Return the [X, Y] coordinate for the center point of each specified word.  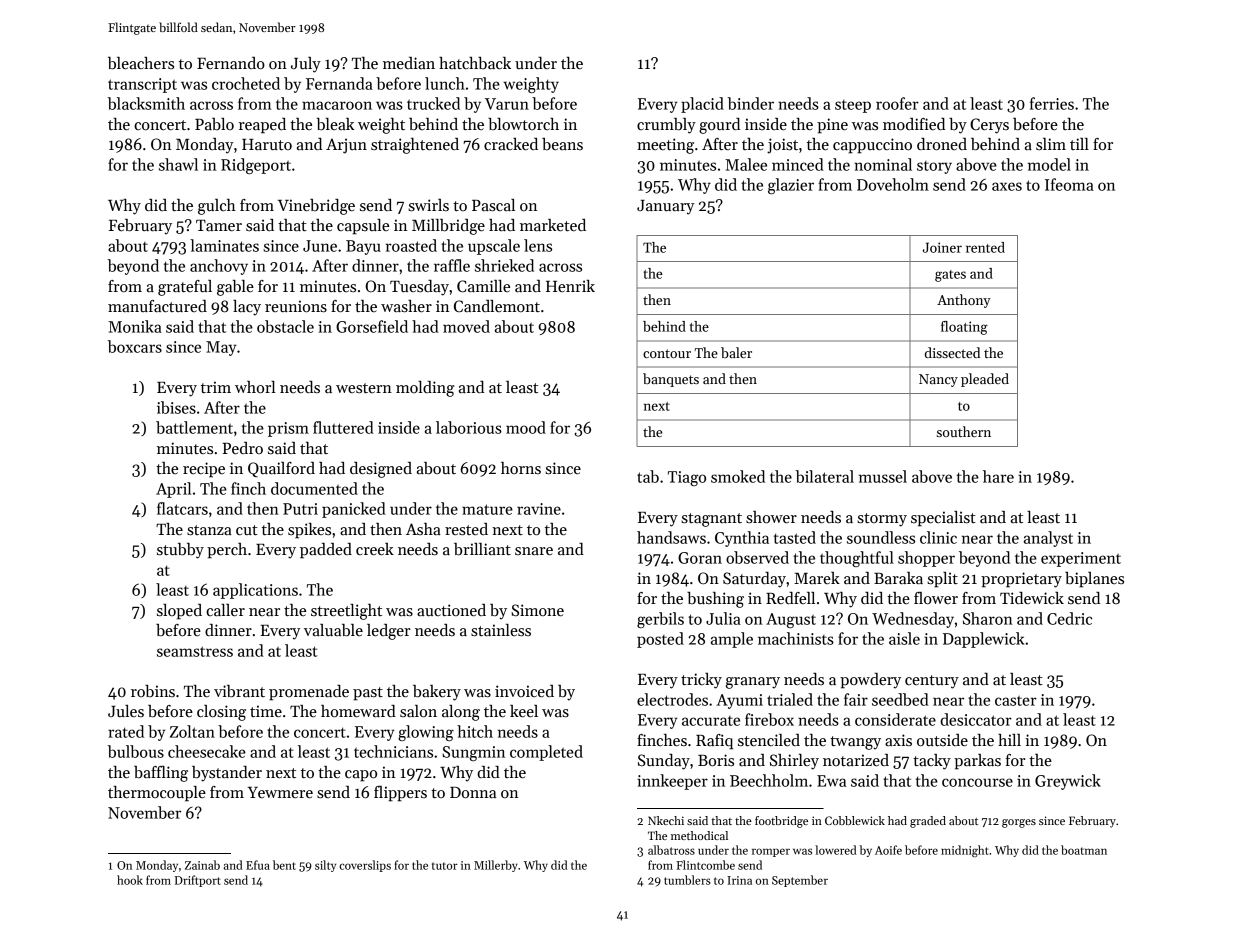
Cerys [989, 126]
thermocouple [157, 794]
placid [702, 105]
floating [964, 328]
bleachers [141, 63]
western [364, 388]
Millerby [496, 866]
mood [526, 427]
